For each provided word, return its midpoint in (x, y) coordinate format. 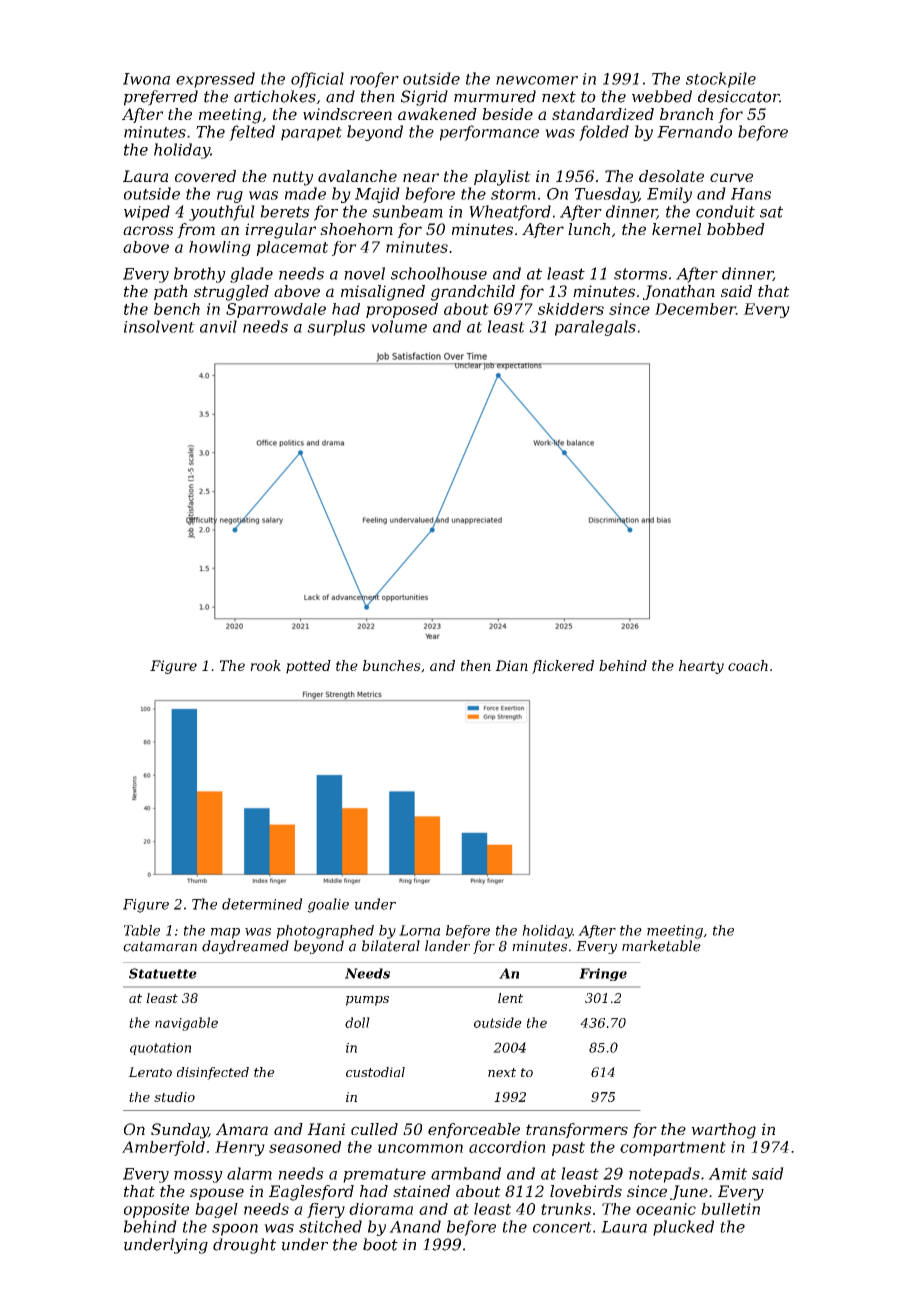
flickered (563, 667)
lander (447, 946)
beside (507, 114)
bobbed (736, 229)
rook (265, 665)
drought (244, 1246)
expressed (215, 80)
